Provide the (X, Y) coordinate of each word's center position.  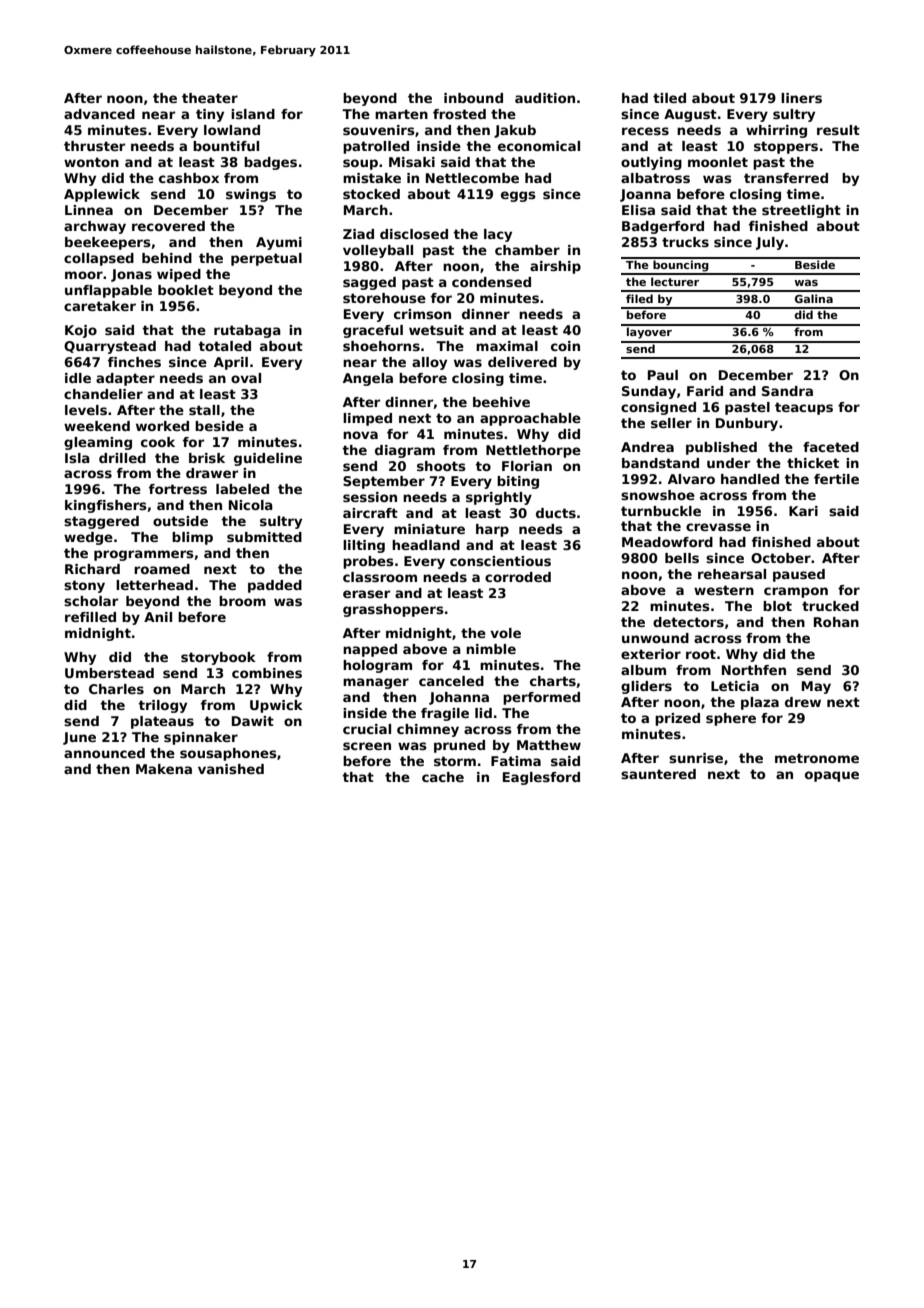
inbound (473, 98)
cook (158, 442)
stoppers (786, 147)
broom (242, 601)
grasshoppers (393, 610)
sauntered (658, 774)
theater (210, 98)
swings (251, 195)
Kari (803, 511)
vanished (231, 769)
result (838, 130)
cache (443, 777)
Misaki (412, 162)
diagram (405, 451)
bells (682, 558)
